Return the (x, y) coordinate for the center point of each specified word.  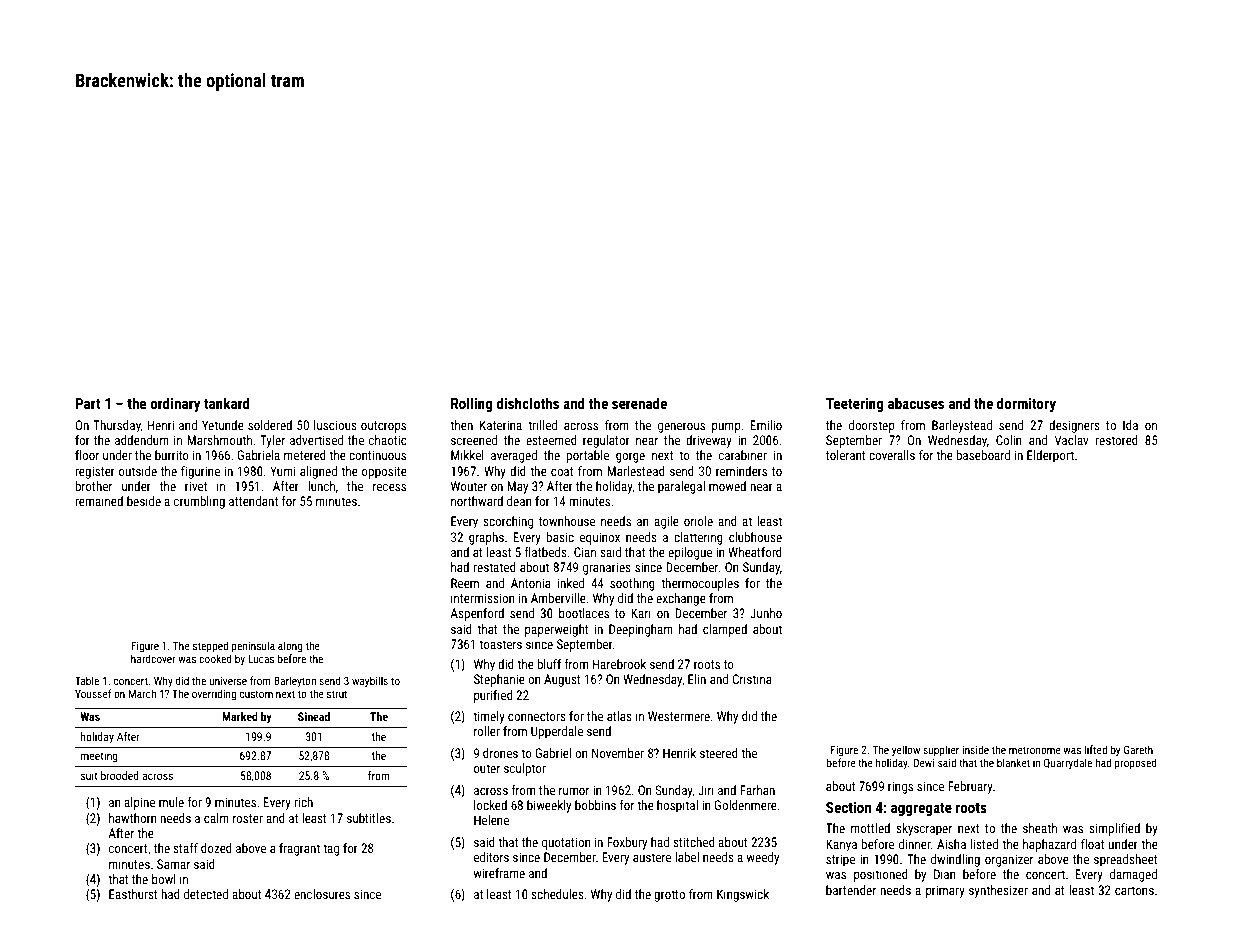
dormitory (1026, 404)
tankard (227, 403)
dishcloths (527, 403)
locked (490, 805)
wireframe (499, 873)
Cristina (752, 679)
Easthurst (133, 894)
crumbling (199, 502)
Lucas (261, 659)
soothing (632, 584)
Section (848, 807)
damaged (1133, 875)
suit (89, 775)
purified (493, 696)
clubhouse (755, 537)
